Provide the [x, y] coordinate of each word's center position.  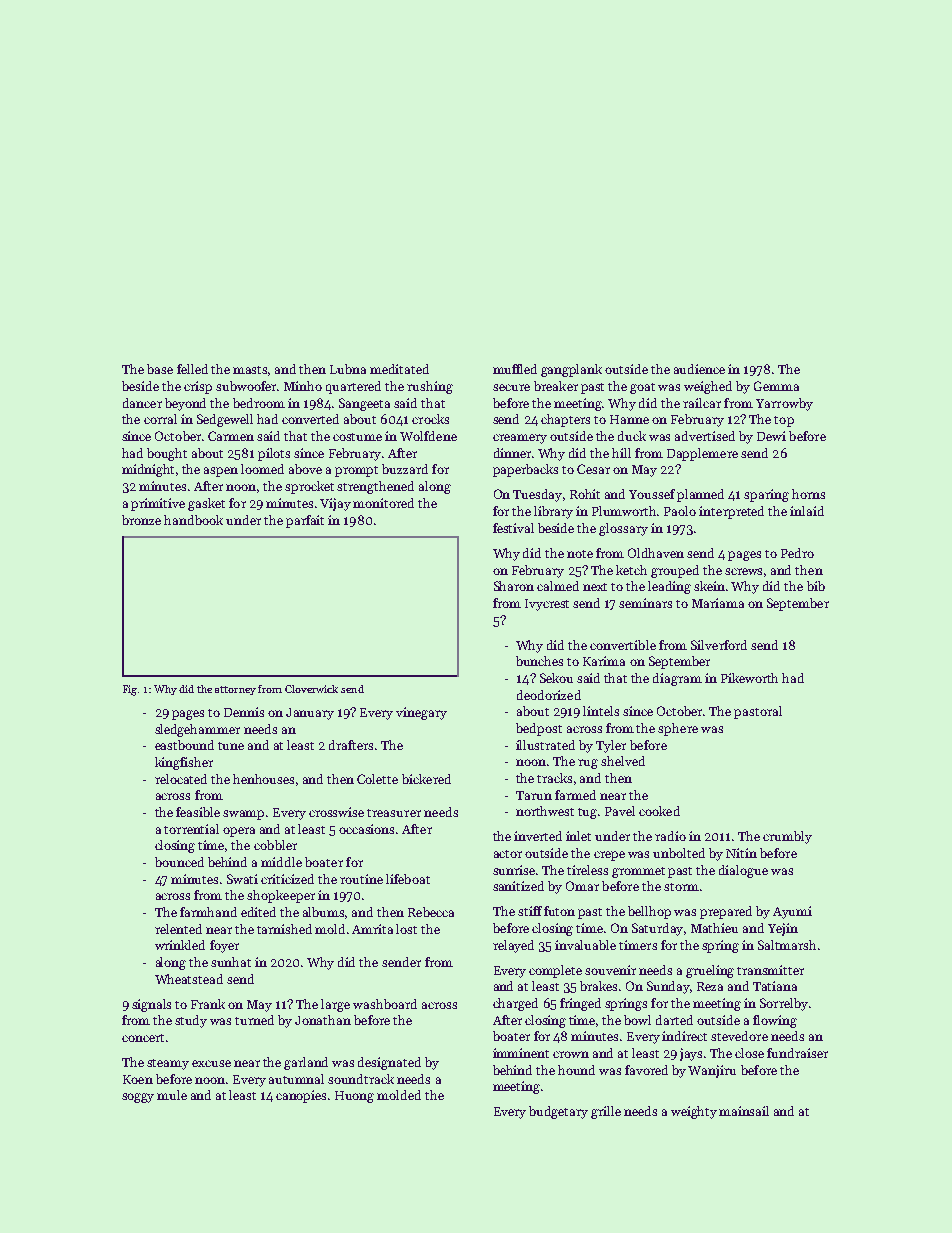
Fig [130, 690]
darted [674, 1020]
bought [167, 454]
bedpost [539, 729]
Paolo [680, 511]
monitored [383, 503]
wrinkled [180, 945]
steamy [168, 1064]
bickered [426, 779]
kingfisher [184, 763]
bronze [141, 520]
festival [513, 528]
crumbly [787, 837]
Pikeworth [749, 678]
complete [555, 971]
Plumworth [625, 511]
